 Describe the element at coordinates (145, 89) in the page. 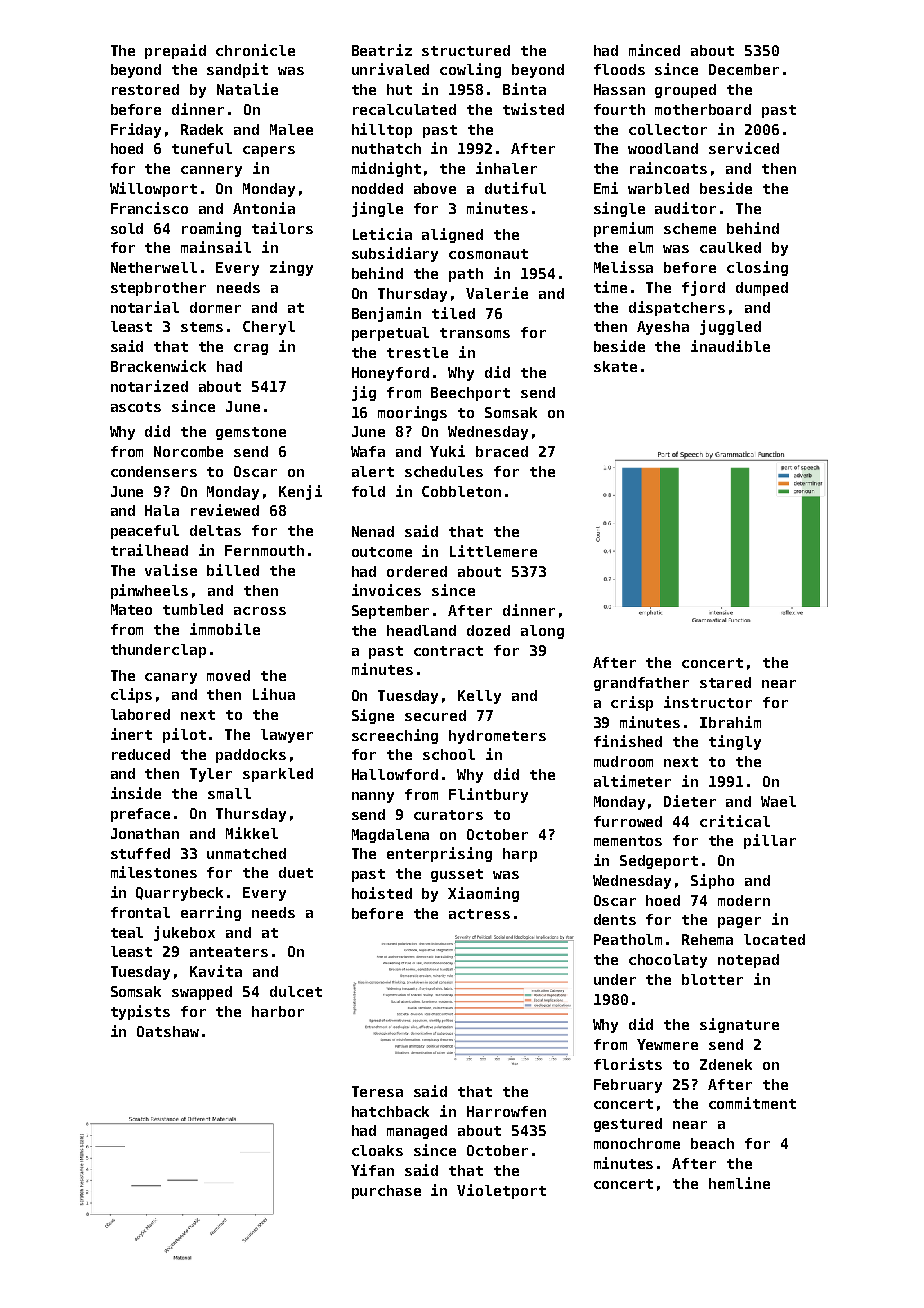

I see `restored` at that location.
